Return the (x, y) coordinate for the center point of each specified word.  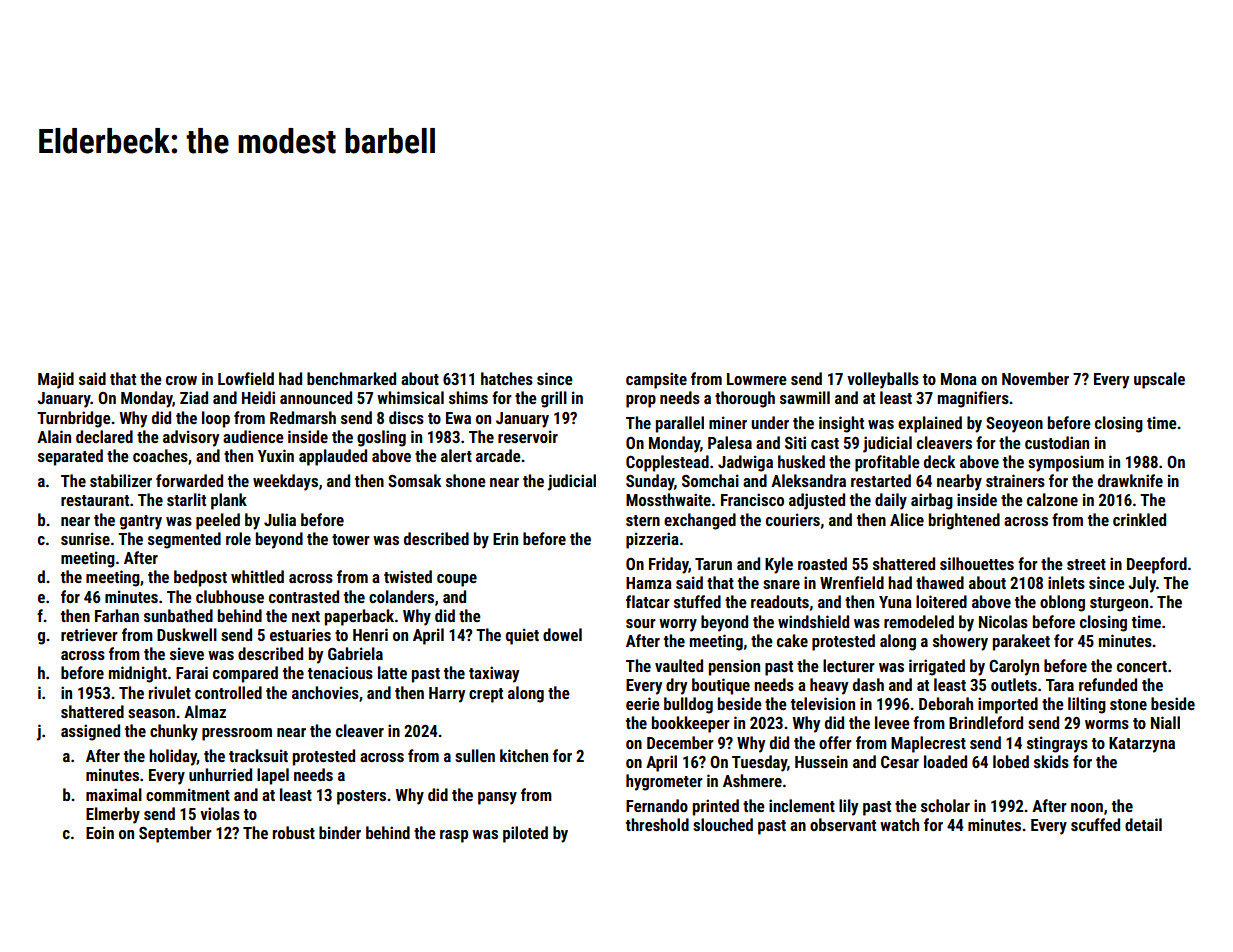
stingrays (1057, 744)
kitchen (524, 755)
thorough (745, 399)
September (175, 834)
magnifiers (973, 399)
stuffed (697, 601)
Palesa (730, 442)
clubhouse (230, 596)
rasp (454, 836)
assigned (90, 732)
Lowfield (246, 378)
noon (1087, 807)
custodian (1057, 442)
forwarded (189, 480)
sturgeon (1119, 604)
